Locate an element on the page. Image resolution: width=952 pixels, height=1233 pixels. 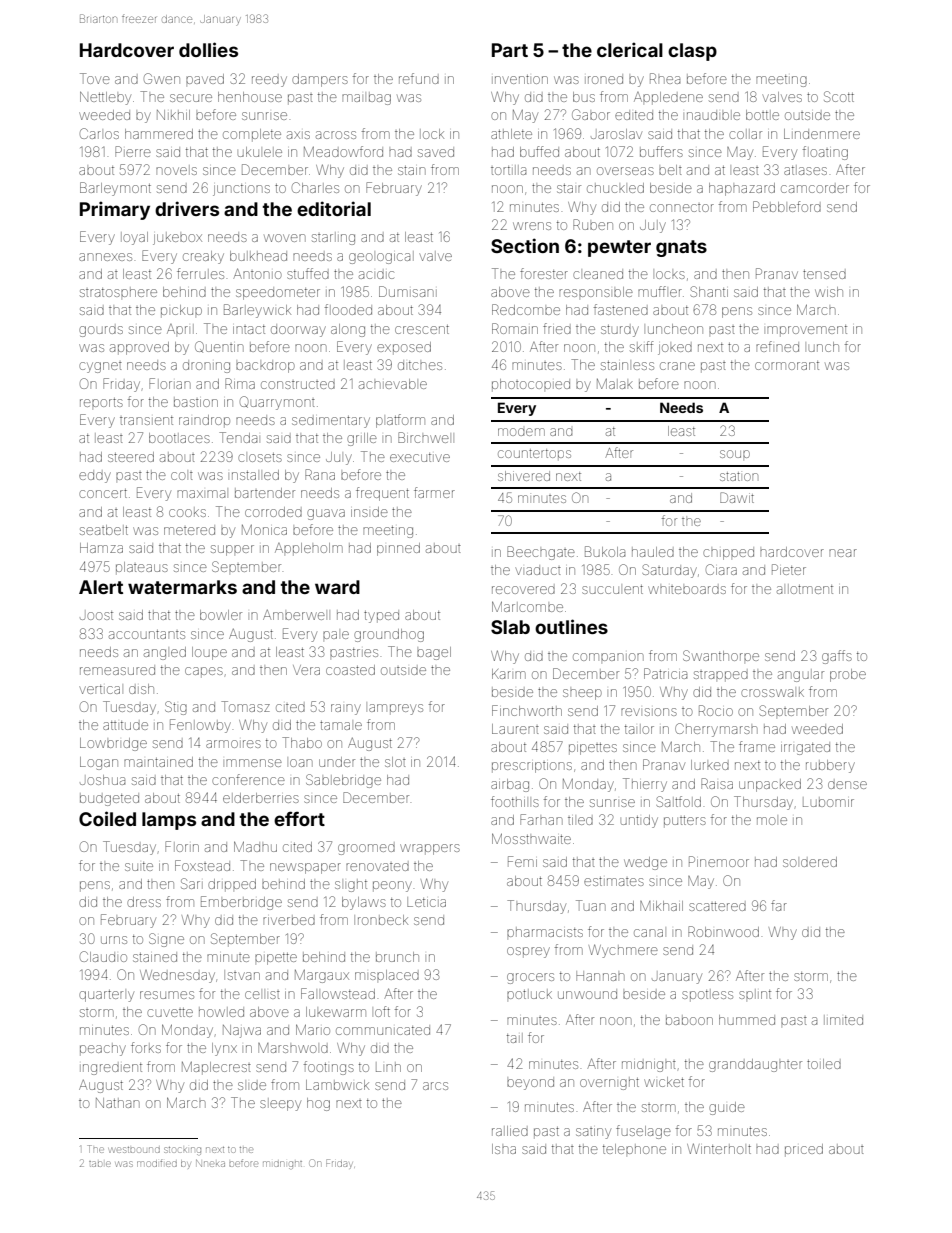
tiled is located at coordinates (580, 821).
